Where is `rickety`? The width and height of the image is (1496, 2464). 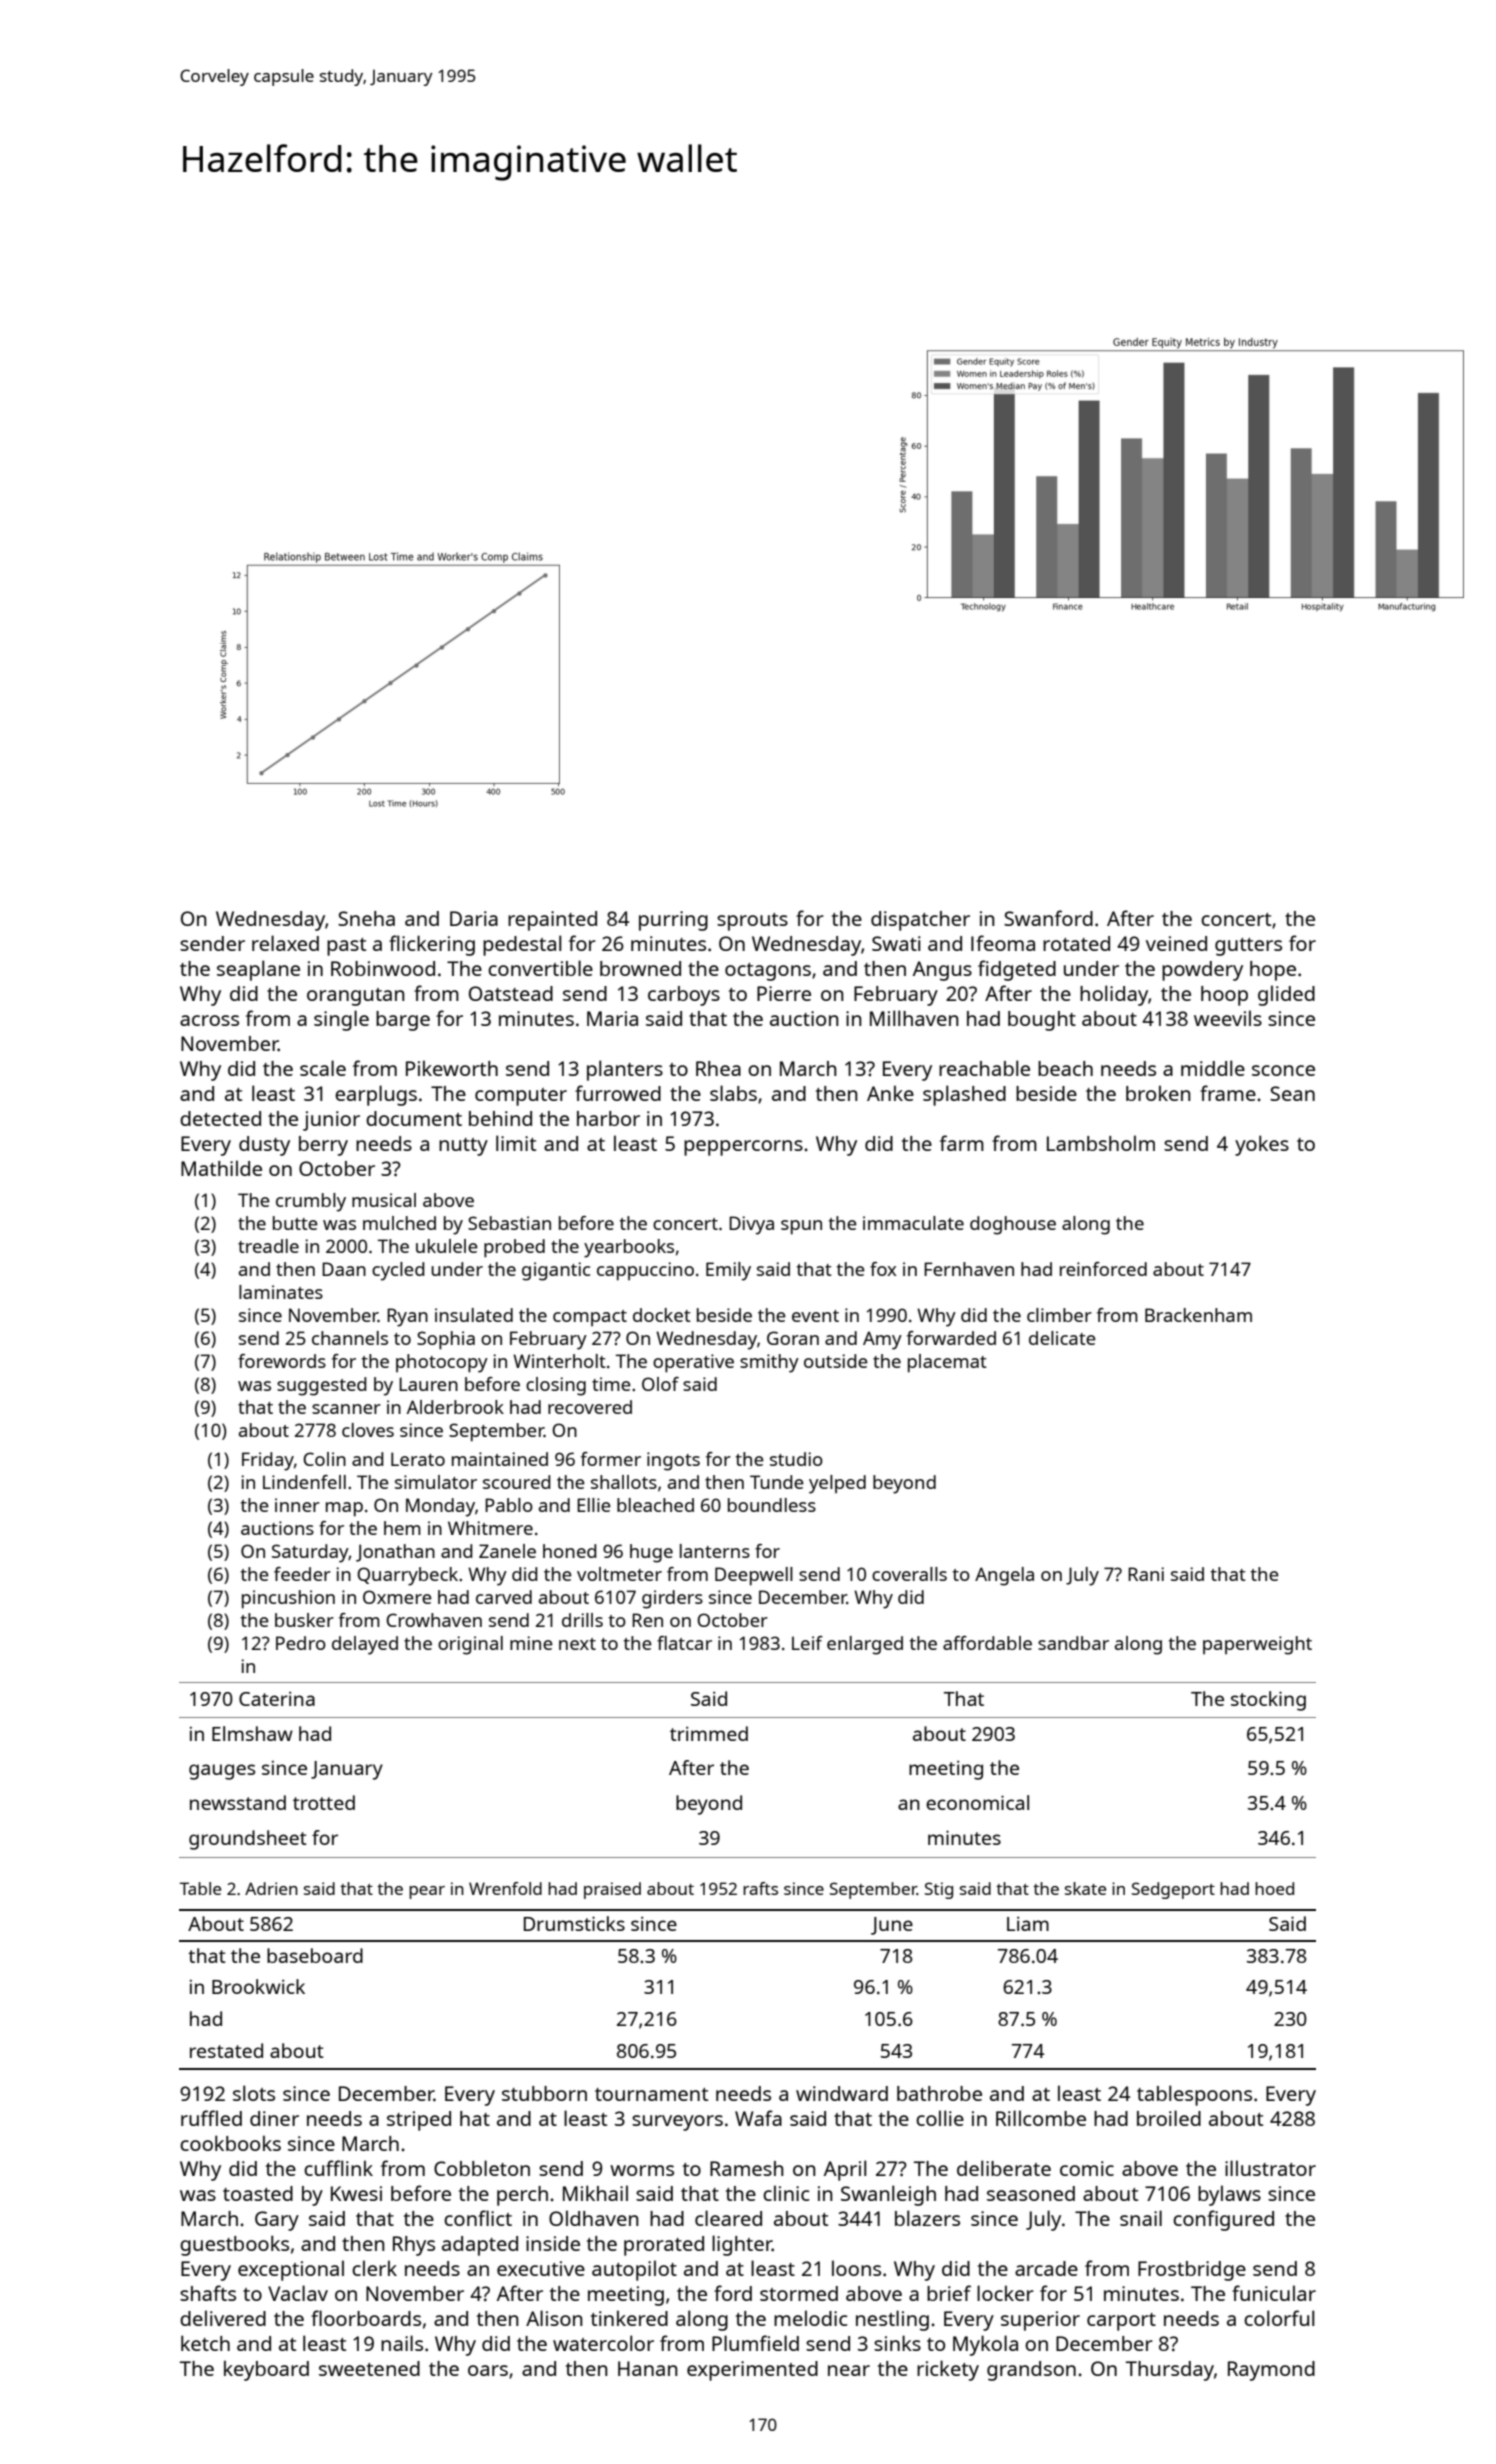 rickety is located at coordinates (948, 2370).
